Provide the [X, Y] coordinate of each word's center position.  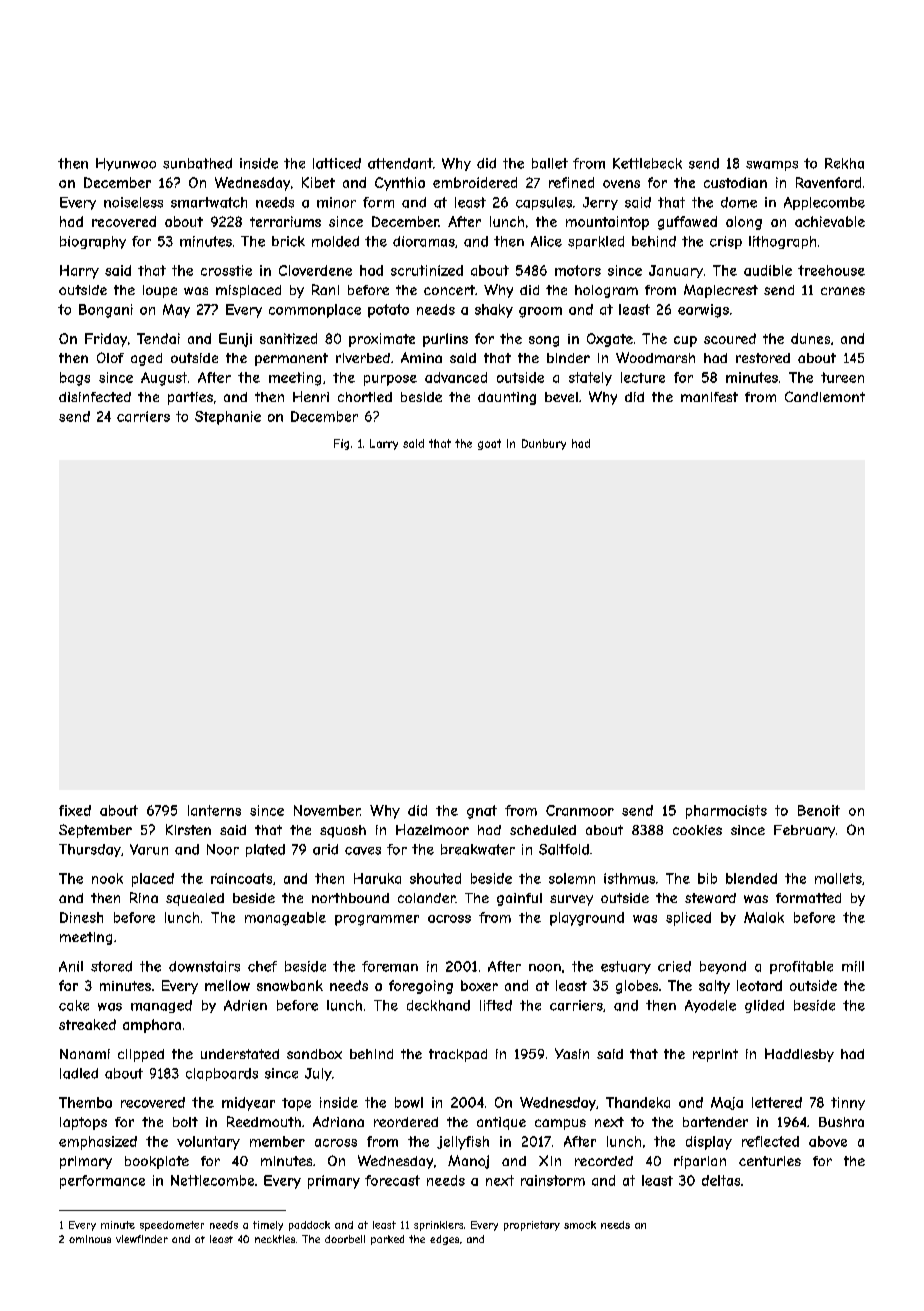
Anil [71, 966]
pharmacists [726, 812]
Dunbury [544, 444]
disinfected [95, 397]
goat [489, 444]
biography [93, 242]
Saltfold [564, 849]
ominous [90, 1239]
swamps [772, 166]
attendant [400, 163]
